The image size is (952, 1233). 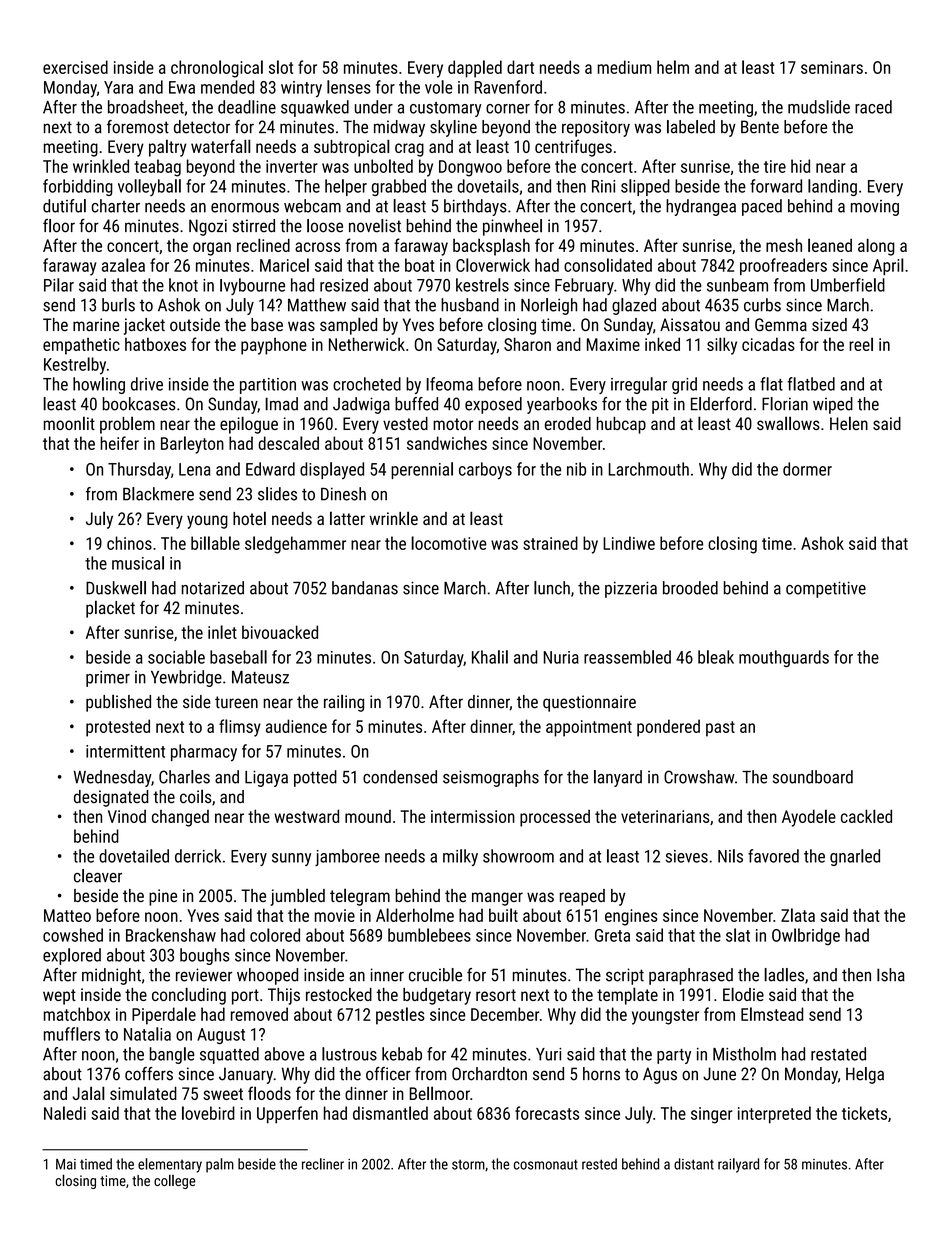 What do you see at coordinates (175, 1181) in the screenshot?
I see `college` at bounding box center [175, 1181].
